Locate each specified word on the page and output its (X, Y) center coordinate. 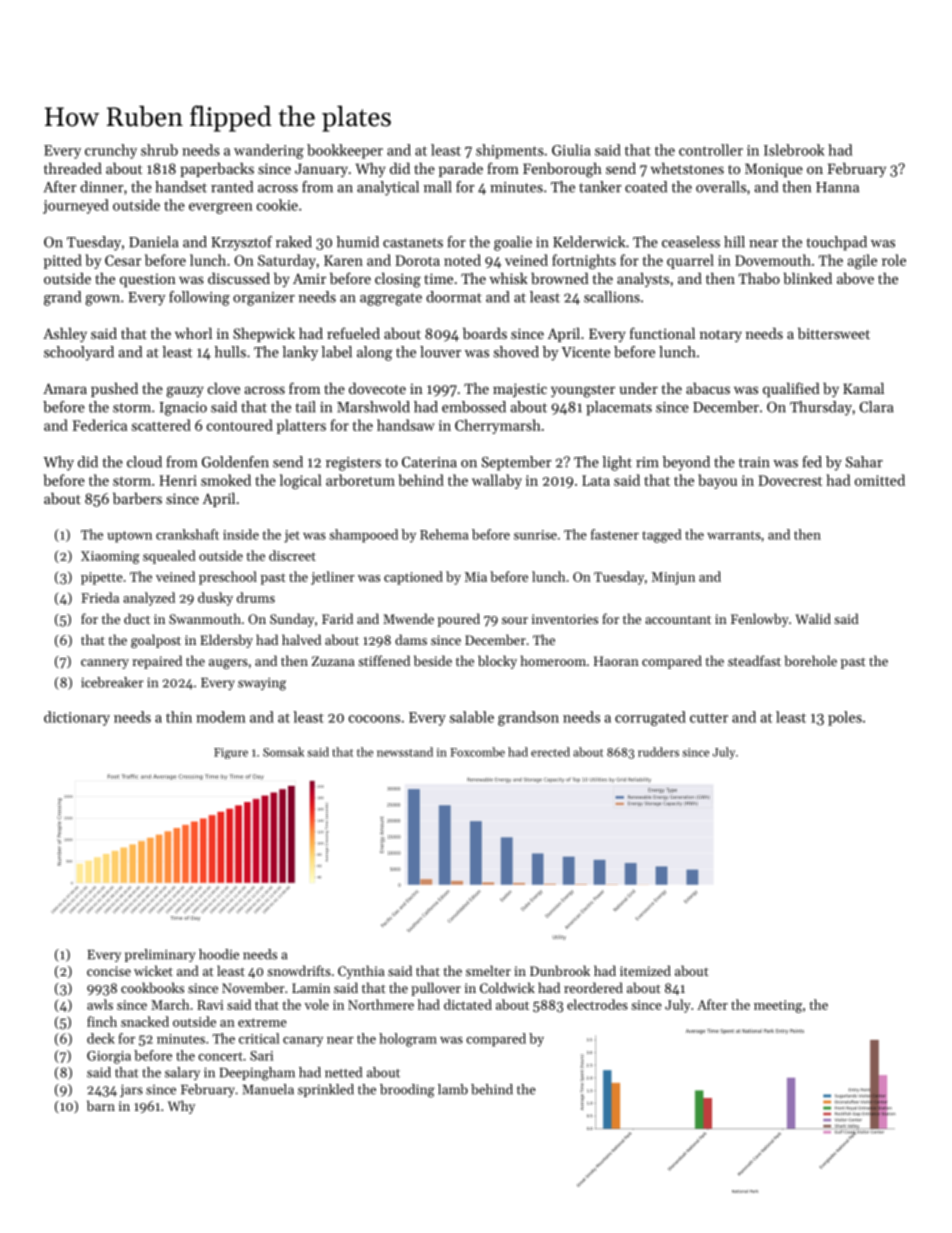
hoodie (219, 954)
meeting (778, 1006)
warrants (734, 535)
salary (182, 1073)
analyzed (149, 599)
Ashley (65, 335)
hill (734, 242)
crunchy (111, 151)
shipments (510, 151)
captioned (413, 578)
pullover (436, 989)
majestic (520, 390)
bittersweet (834, 333)
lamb (453, 1089)
